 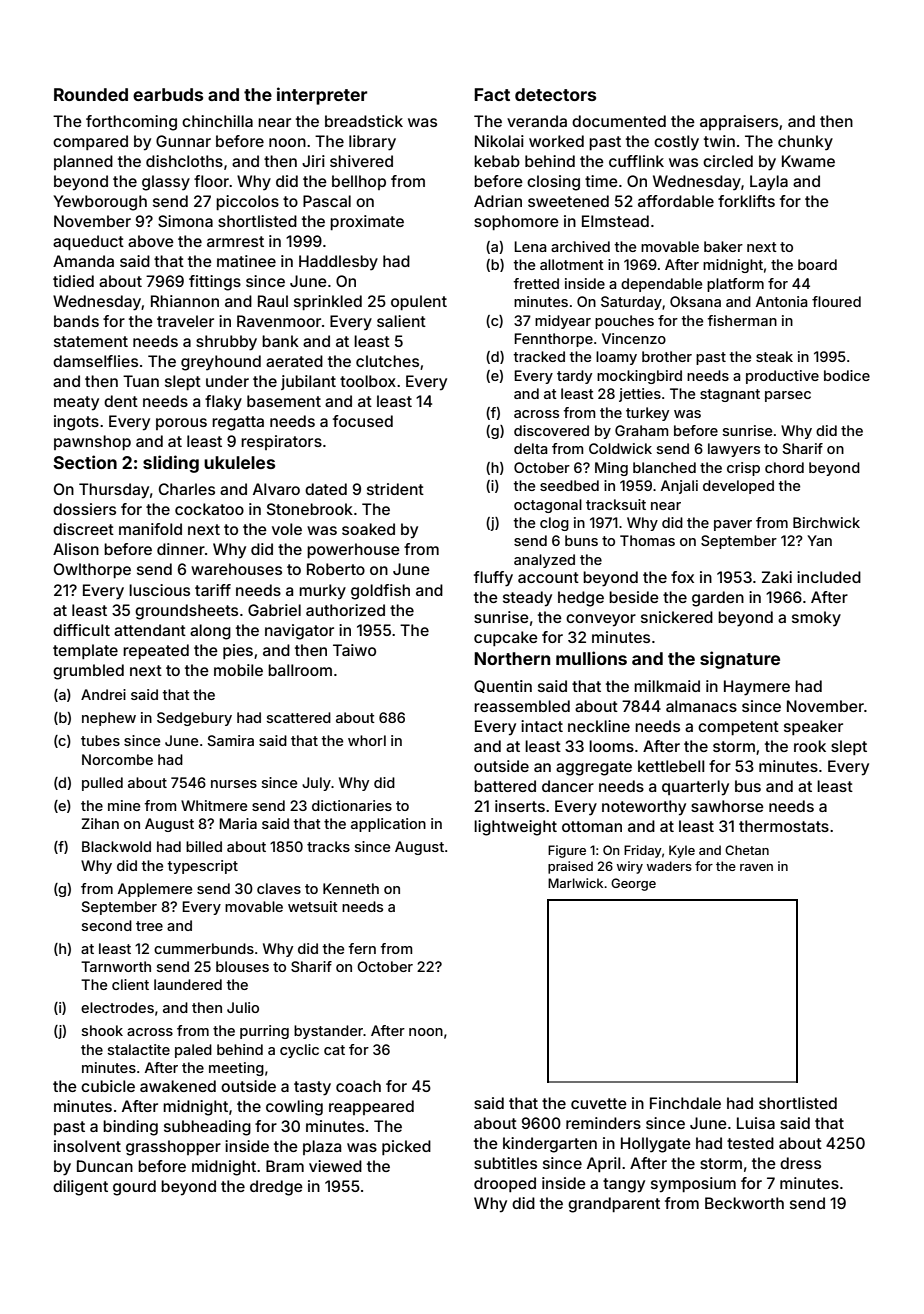 I want to click on bus, so click(x=748, y=786).
